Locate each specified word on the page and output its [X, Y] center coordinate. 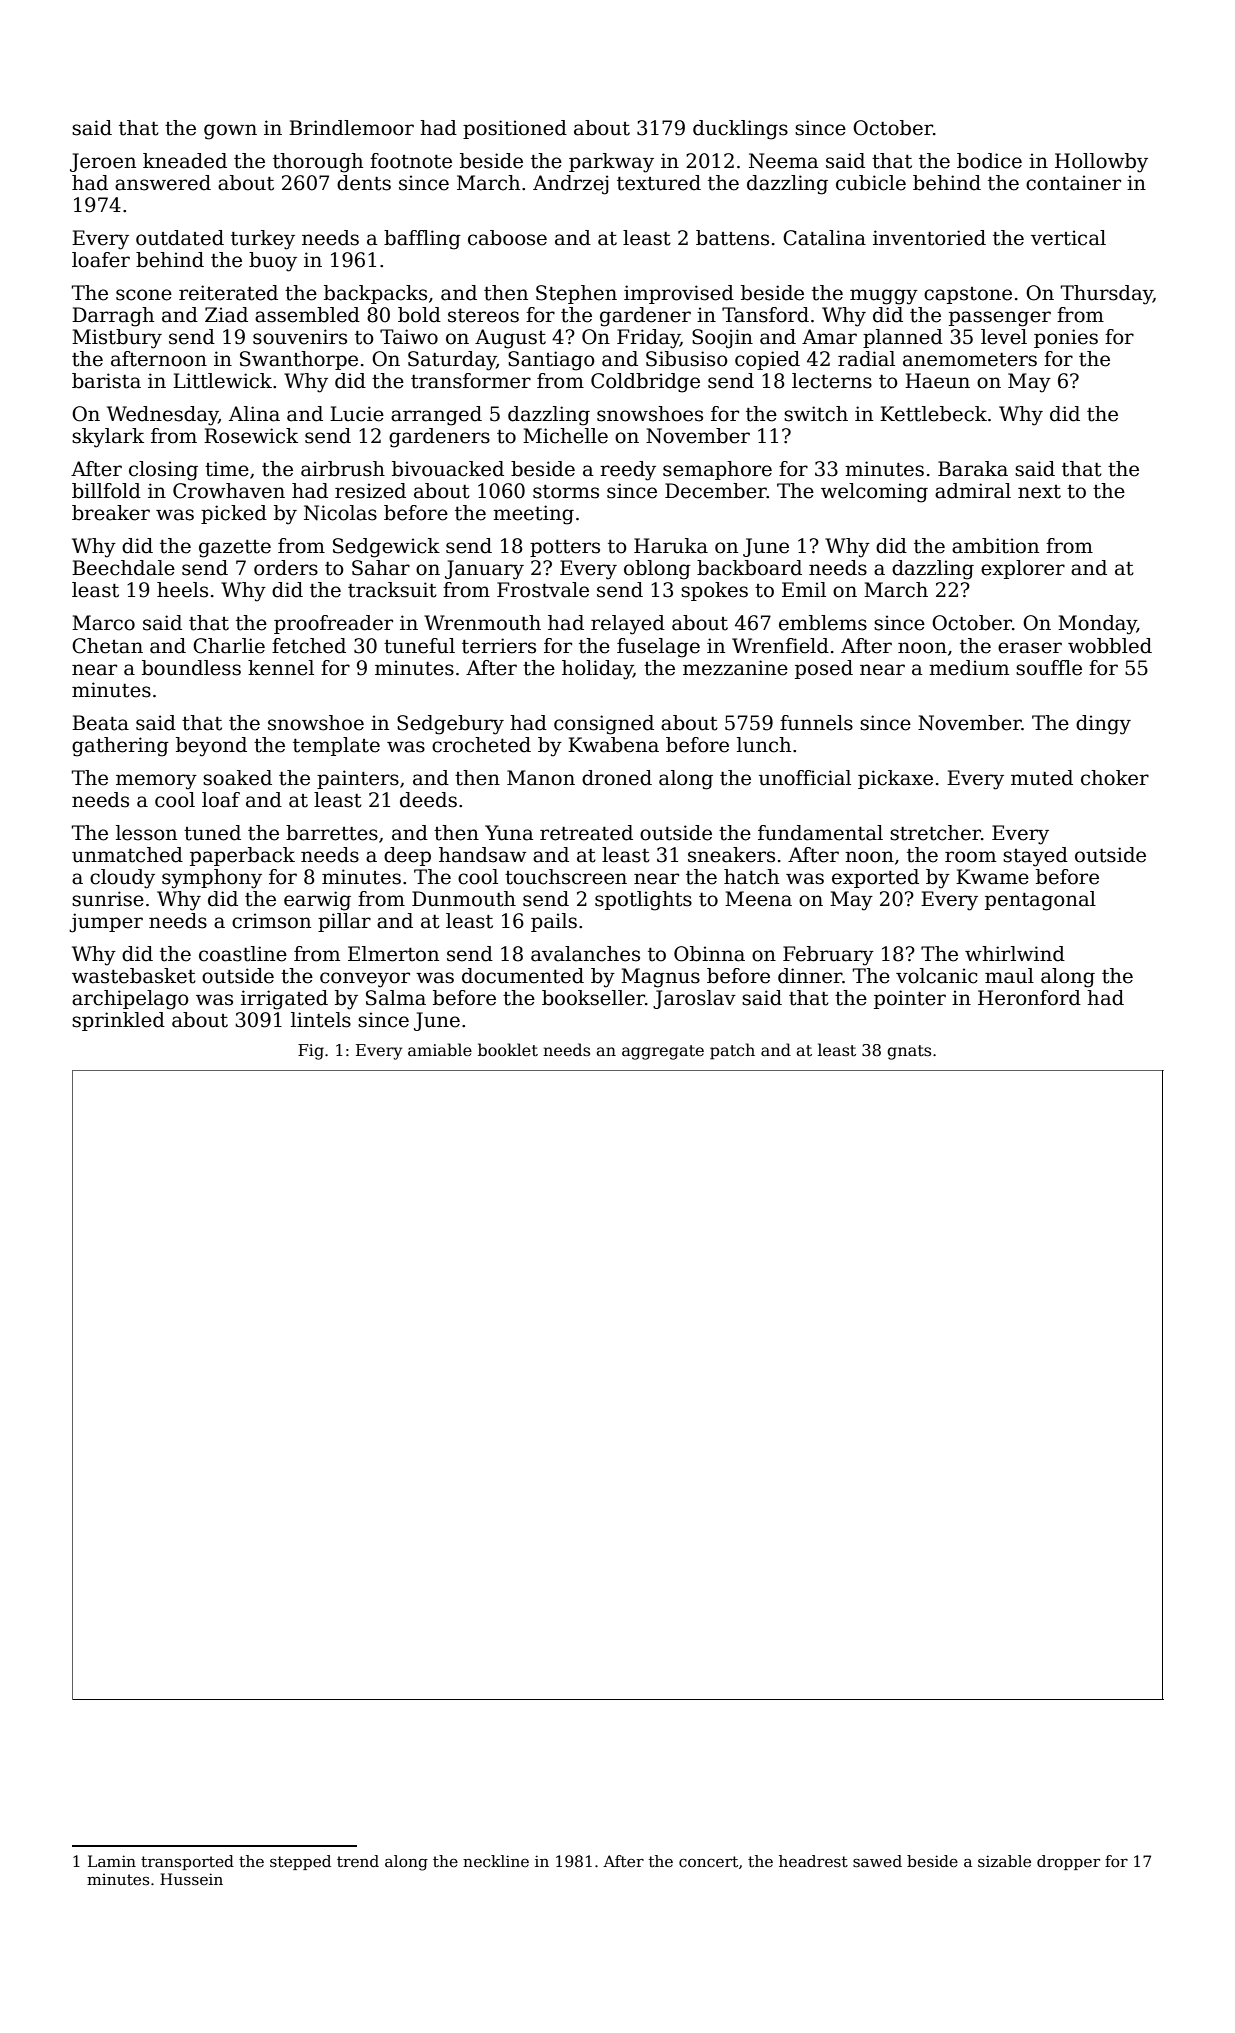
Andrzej [571, 185]
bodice [989, 161]
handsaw [483, 855]
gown [230, 132]
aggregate [663, 1052]
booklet [508, 1050]
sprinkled [118, 1021]
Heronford [1029, 998]
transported [187, 1862]
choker [1115, 778]
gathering [120, 747]
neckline [496, 1861]
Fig [311, 1052]
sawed [877, 1861]
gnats [909, 1052]
